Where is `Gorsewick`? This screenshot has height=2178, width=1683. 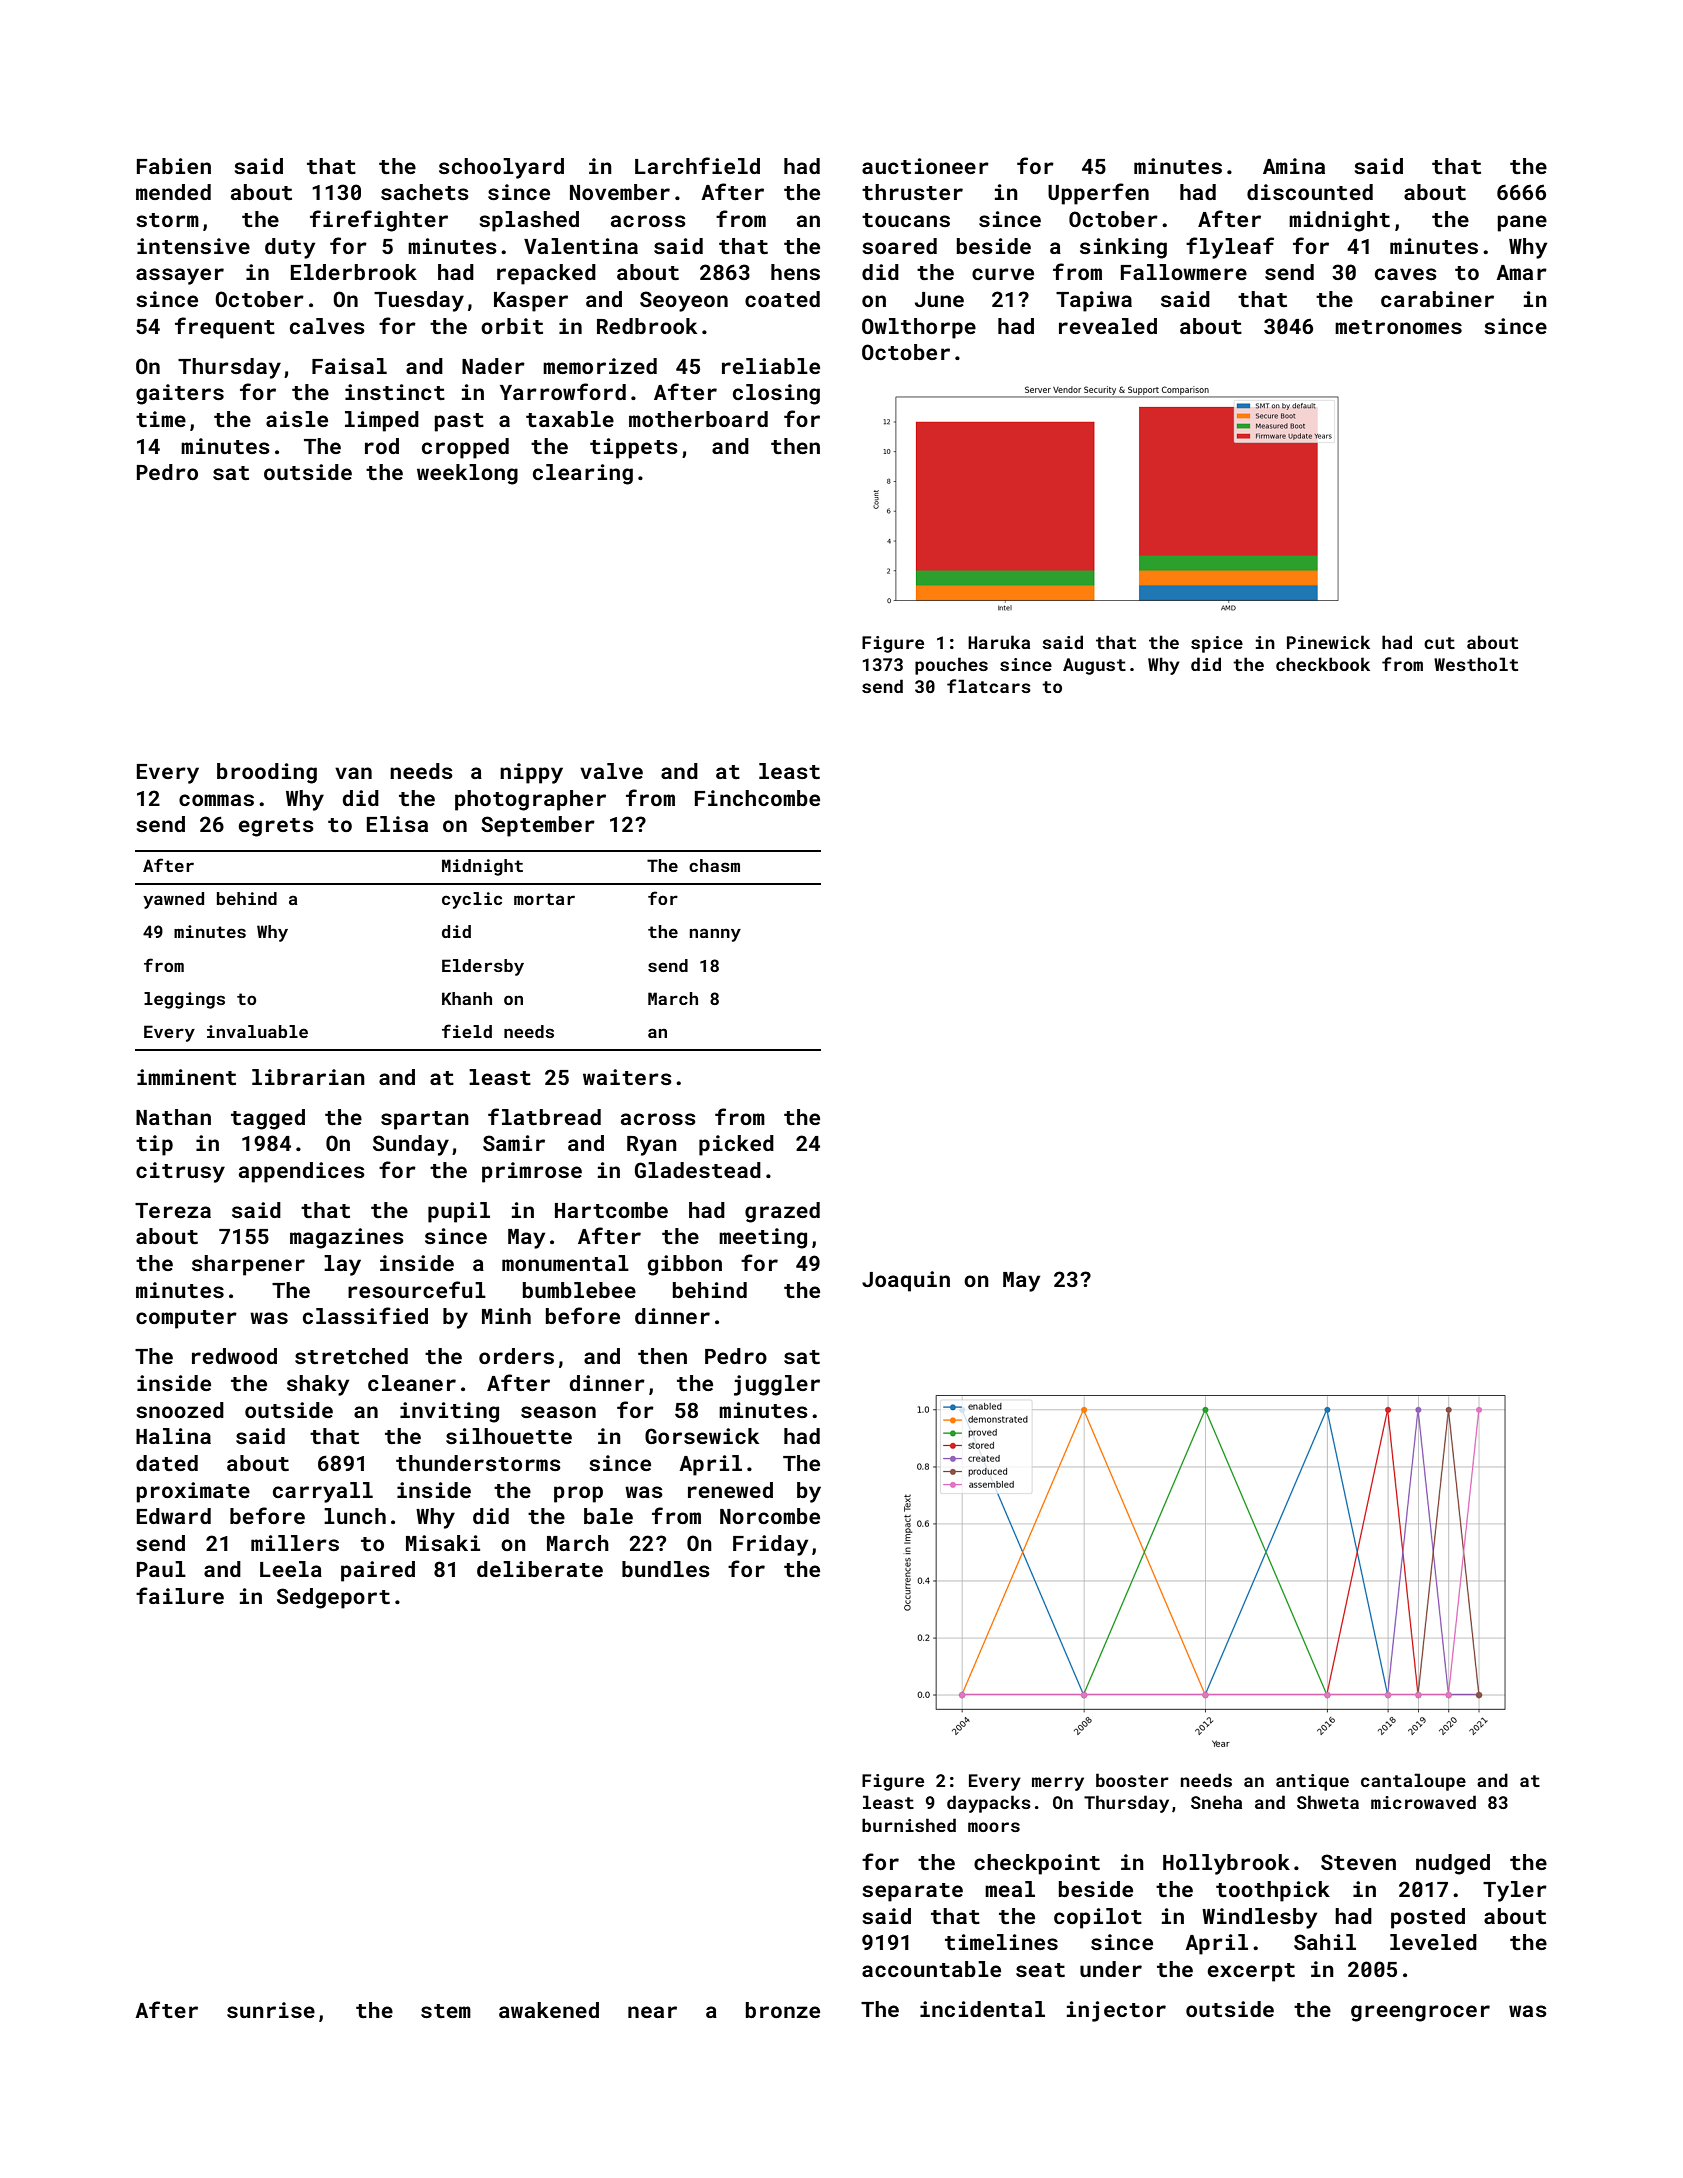 Gorsewick is located at coordinates (702, 1436).
